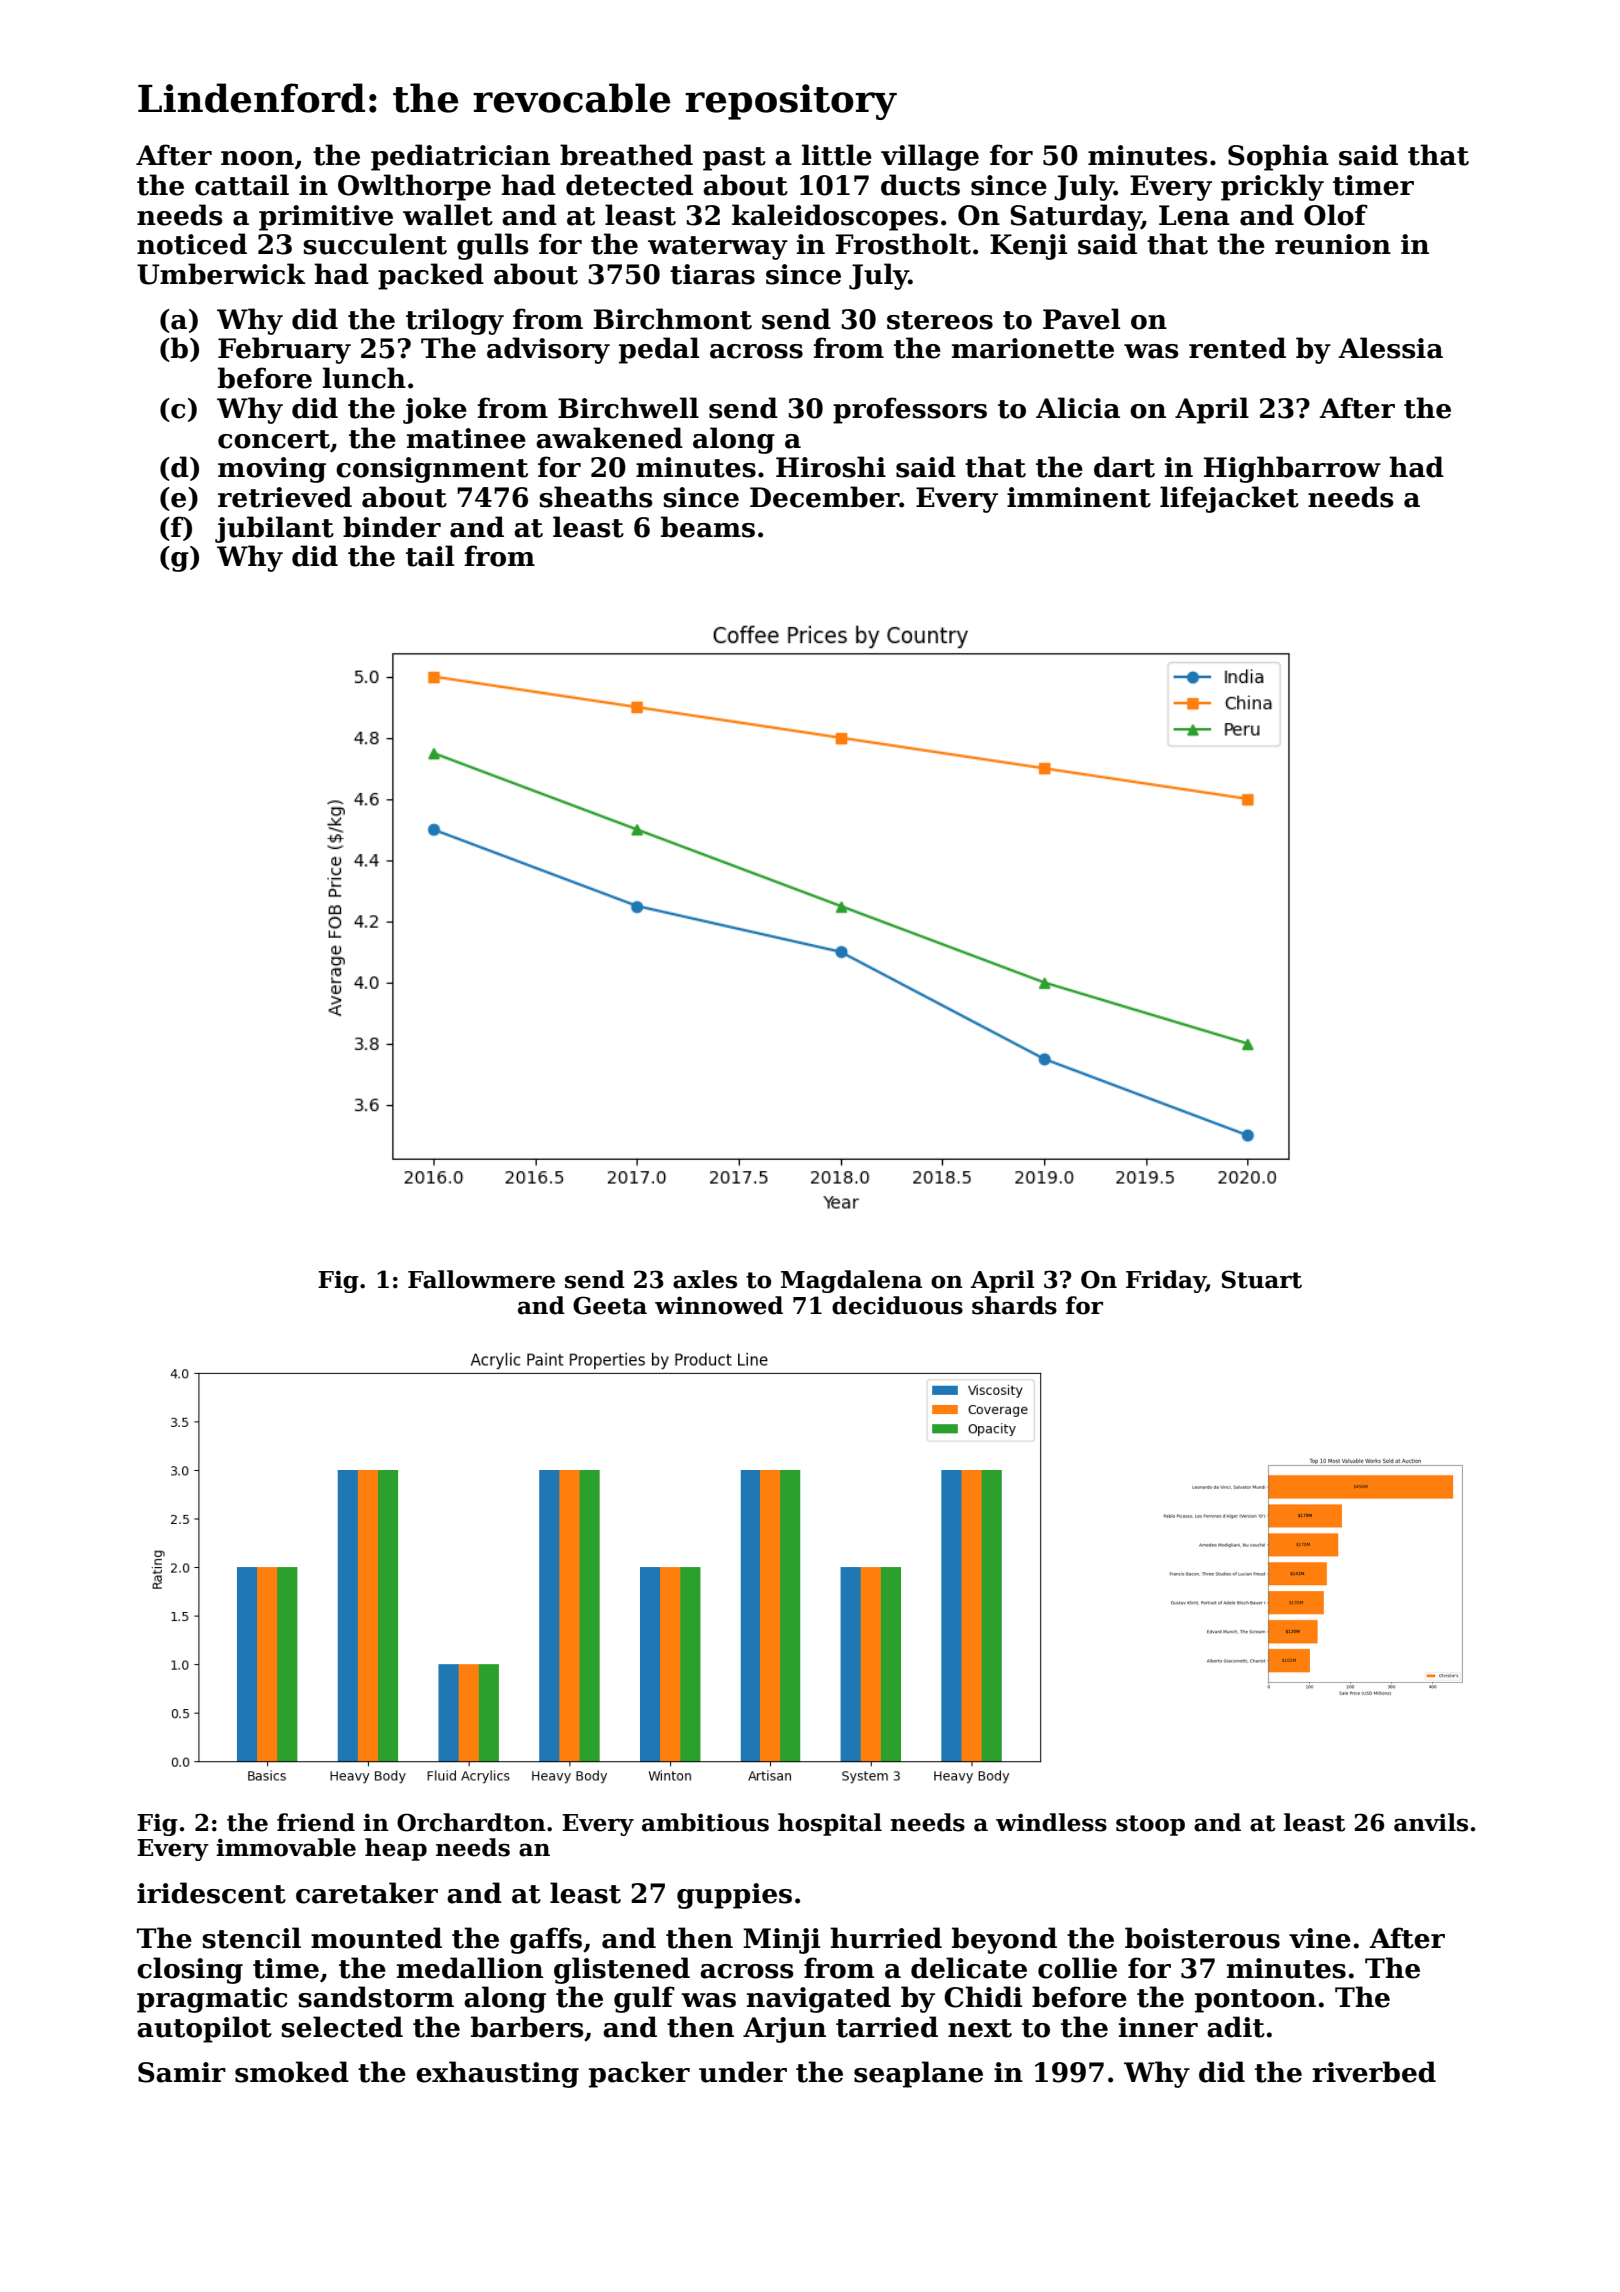 The image size is (1620, 2292). Describe the element at coordinates (481, 1279) in the document. I see `Fallowmere` at that location.
